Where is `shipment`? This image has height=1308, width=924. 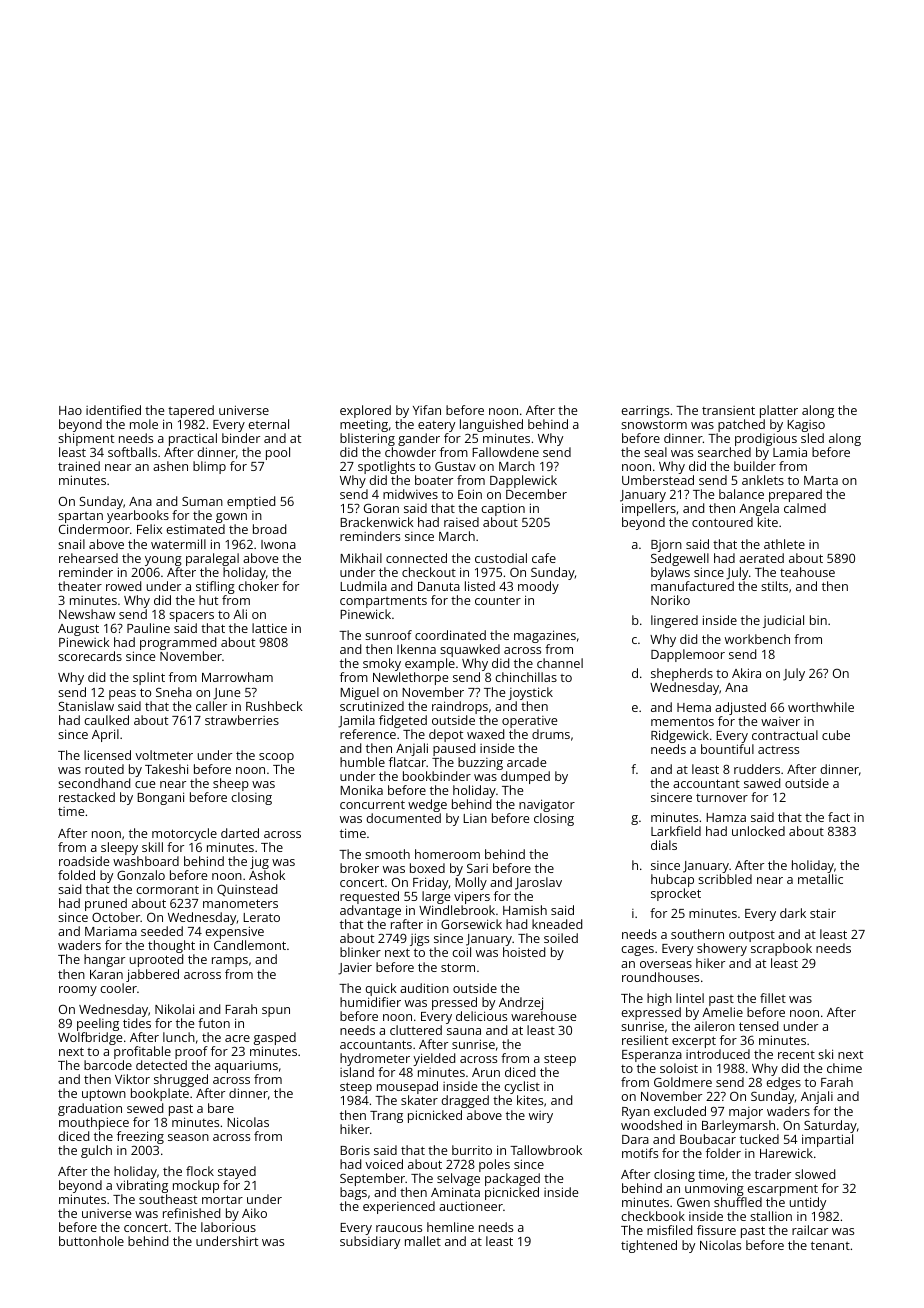
shipment is located at coordinates (86, 439).
